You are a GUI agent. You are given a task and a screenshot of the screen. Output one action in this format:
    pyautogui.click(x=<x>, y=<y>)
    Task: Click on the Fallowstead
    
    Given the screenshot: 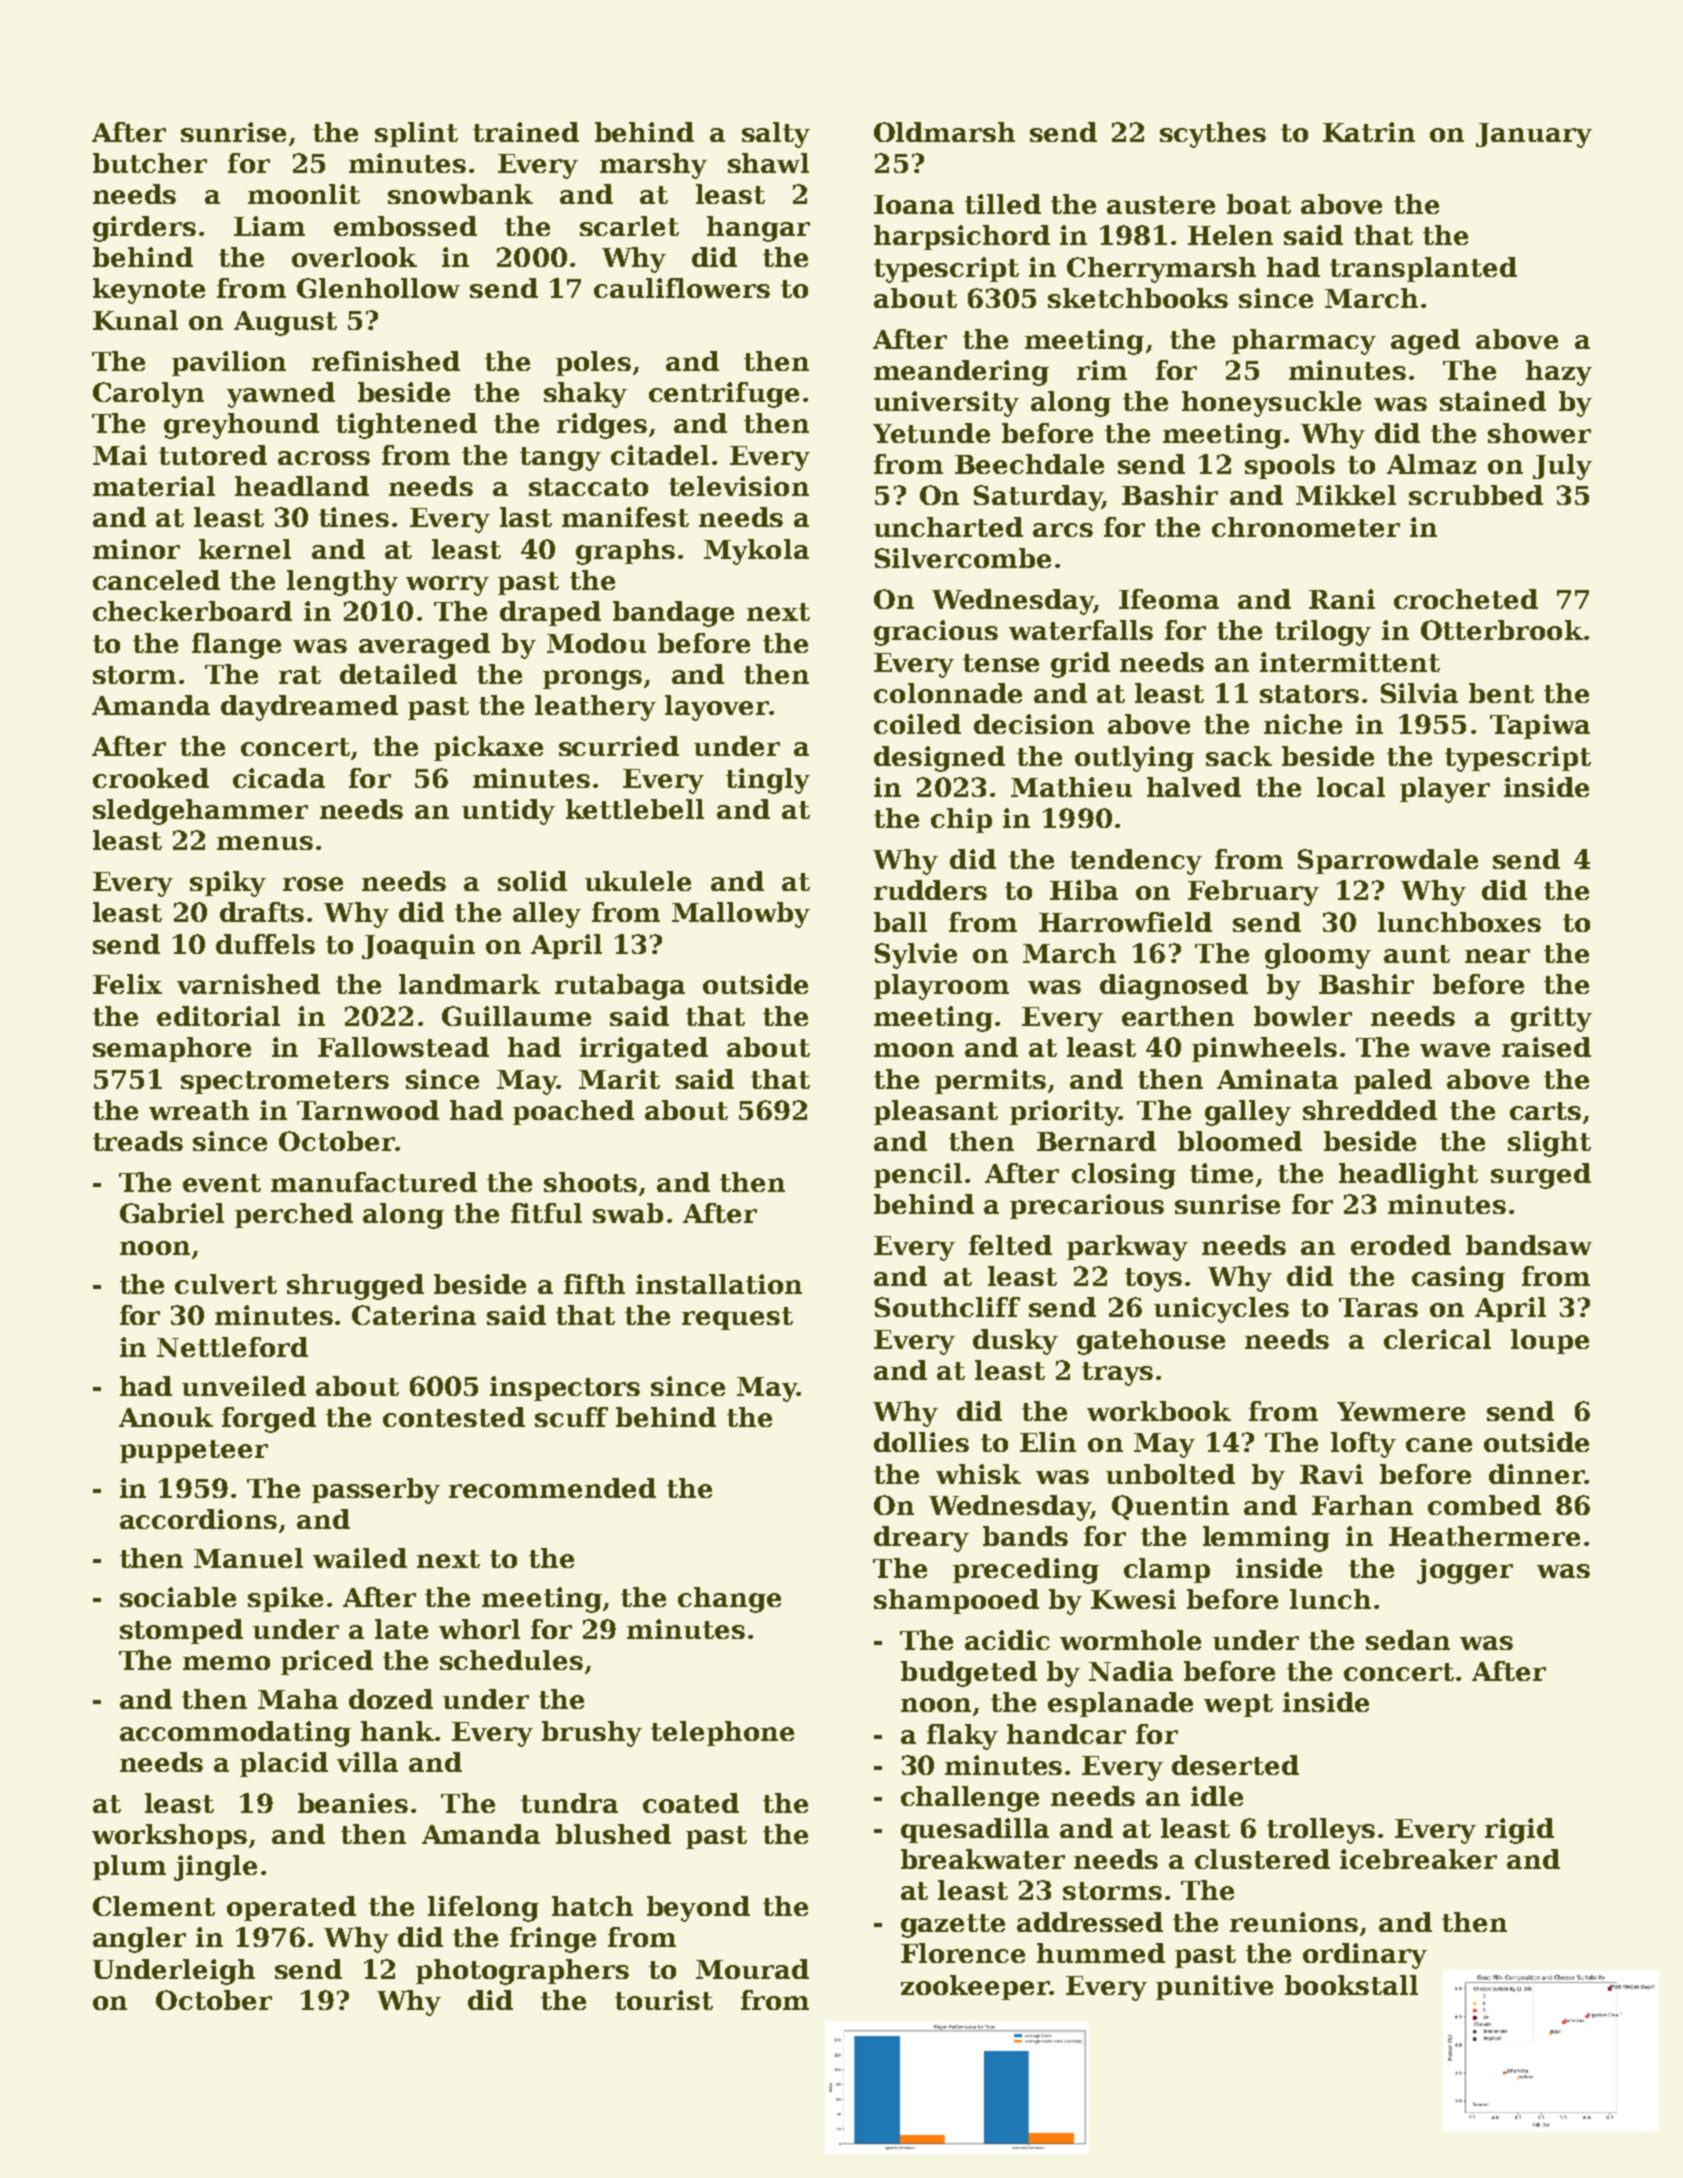 What is the action you would take?
    pyautogui.click(x=403, y=1047)
